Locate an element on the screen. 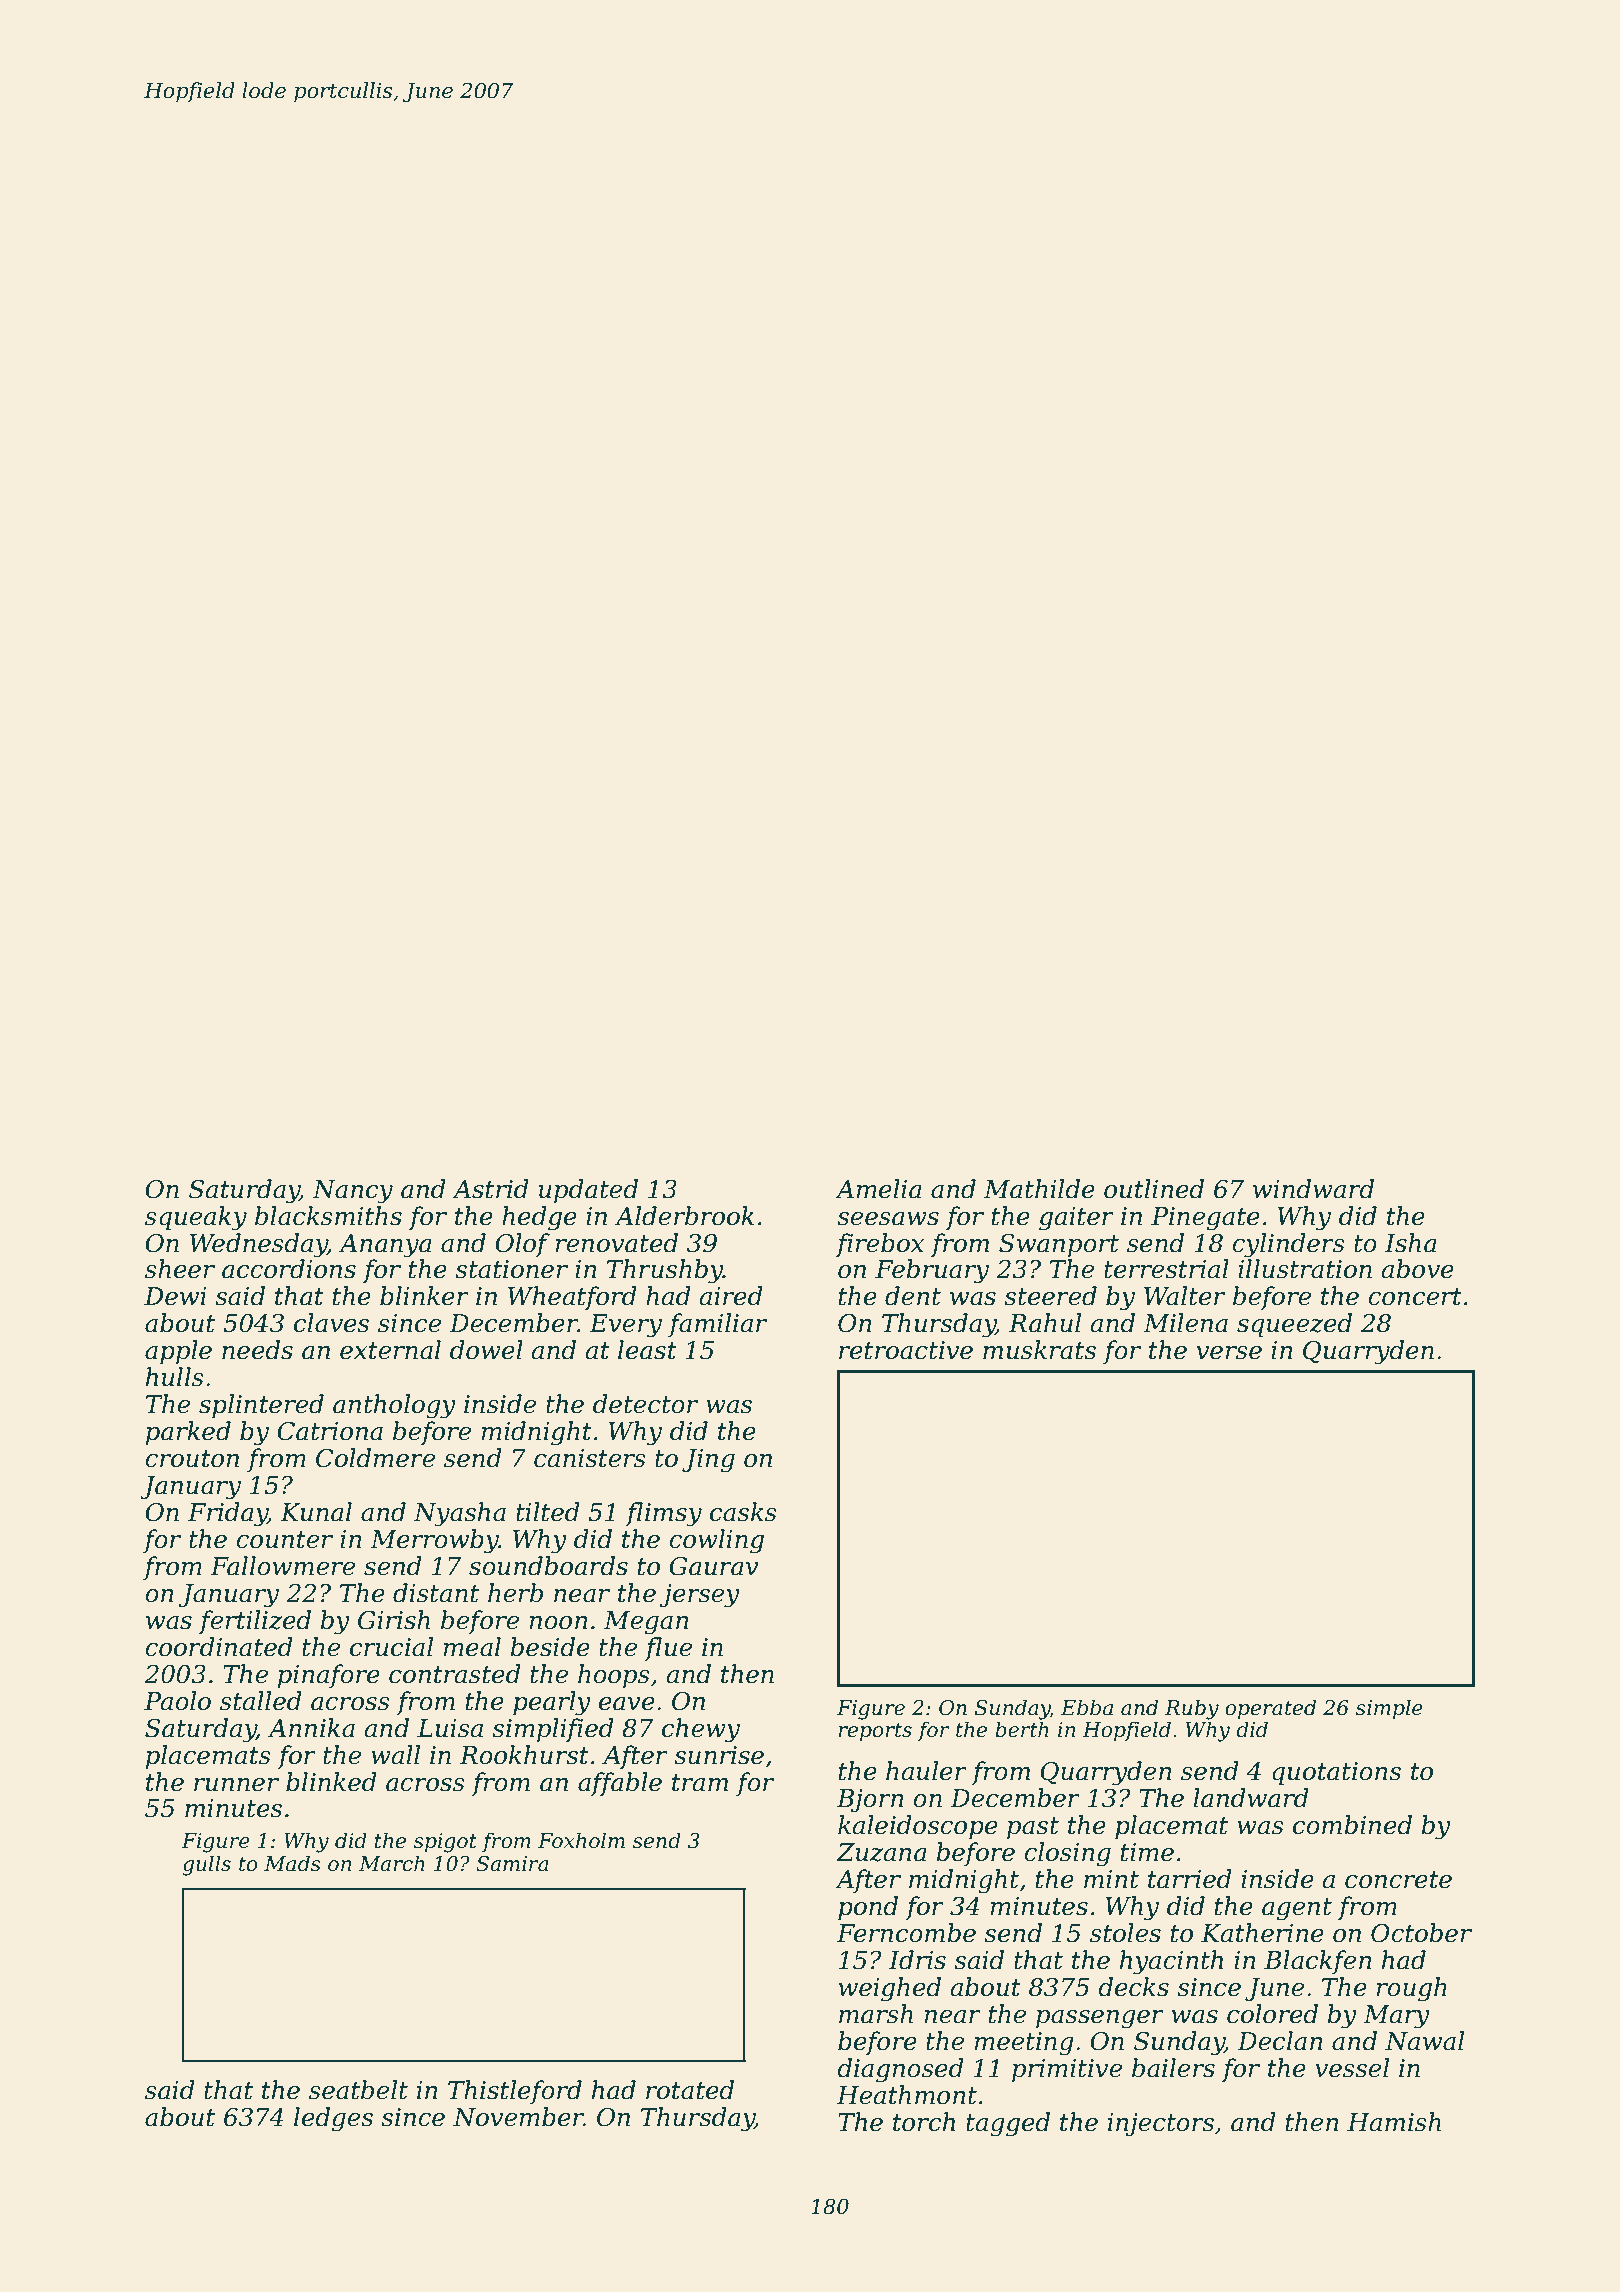  blinked is located at coordinates (331, 1782).
